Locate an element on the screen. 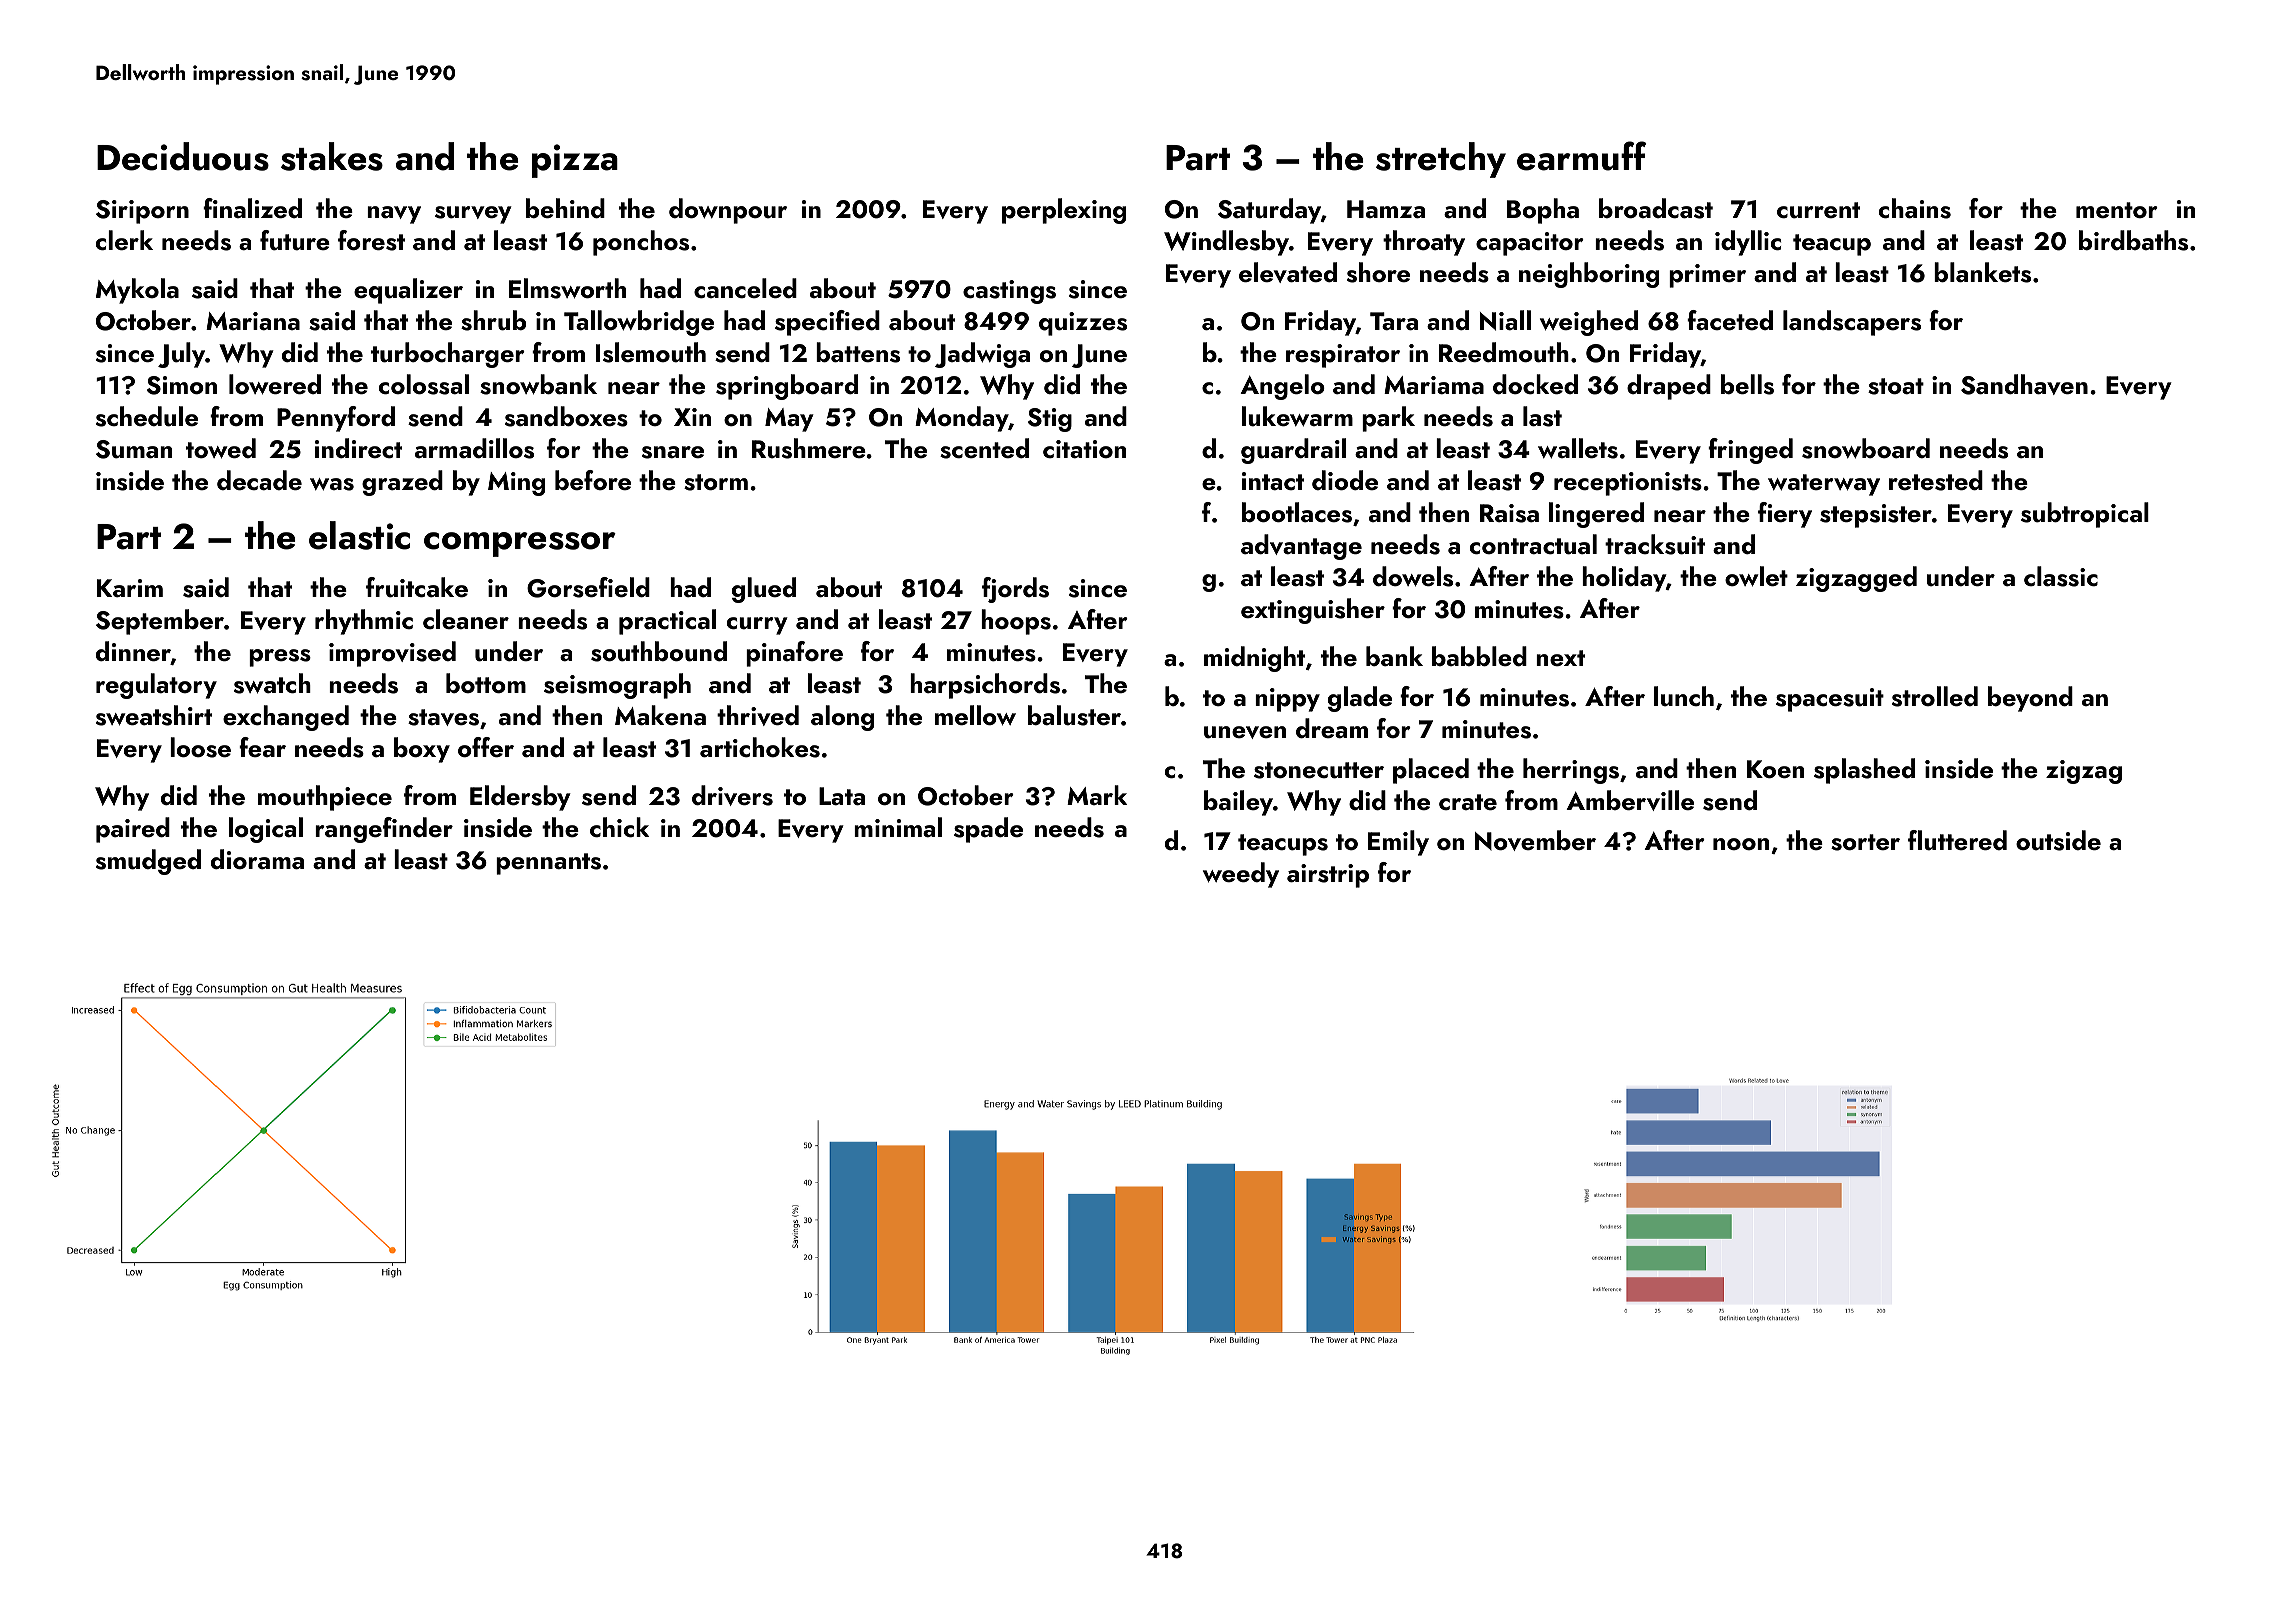 The height and width of the screenshot is (1620, 2292). Ming is located at coordinates (516, 484).
